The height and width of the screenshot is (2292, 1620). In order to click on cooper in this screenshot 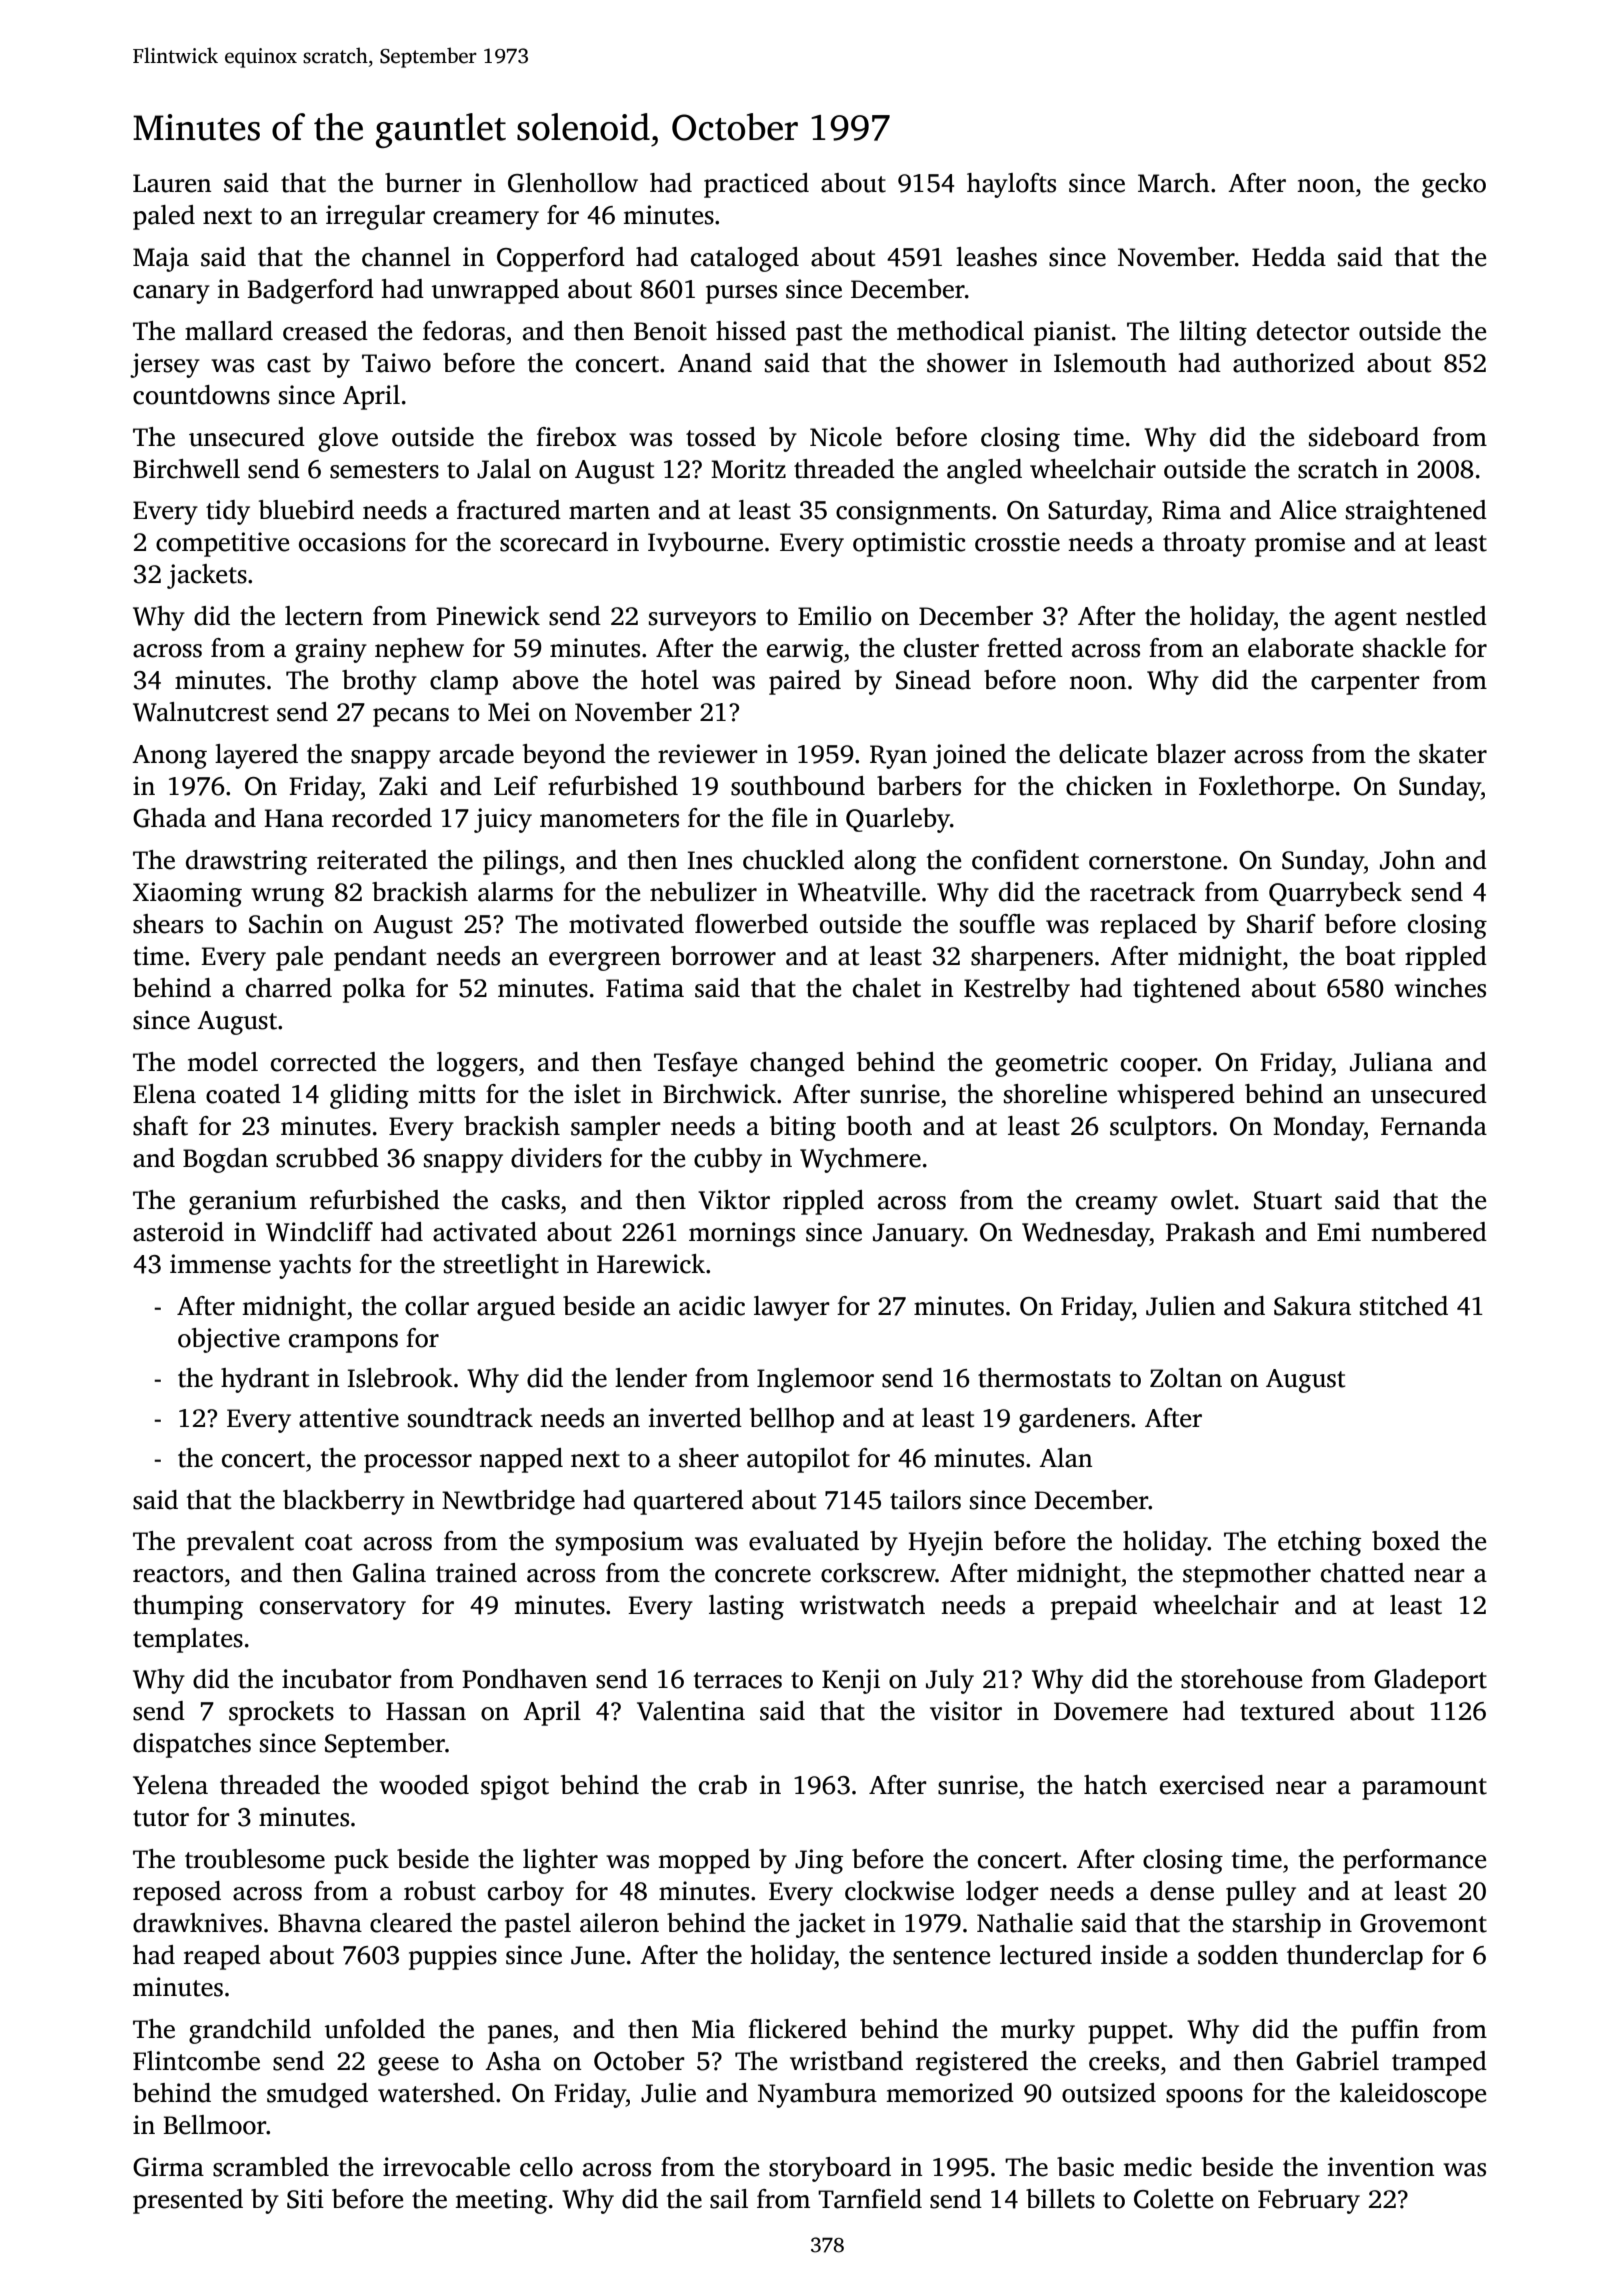, I will do `click(1159, 1067)`.
